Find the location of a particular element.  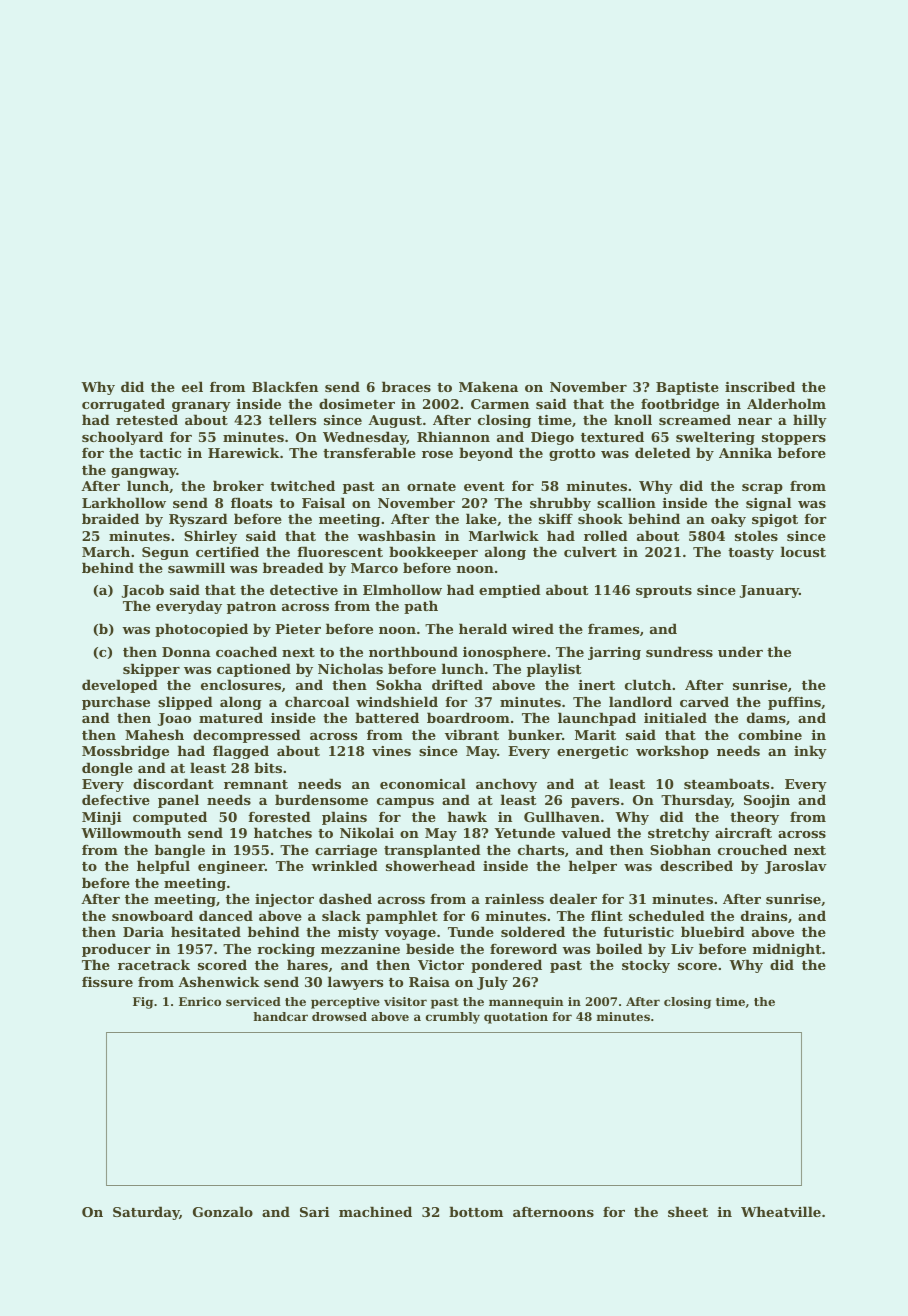

wrinkled is located at coordinates (344, 865).
